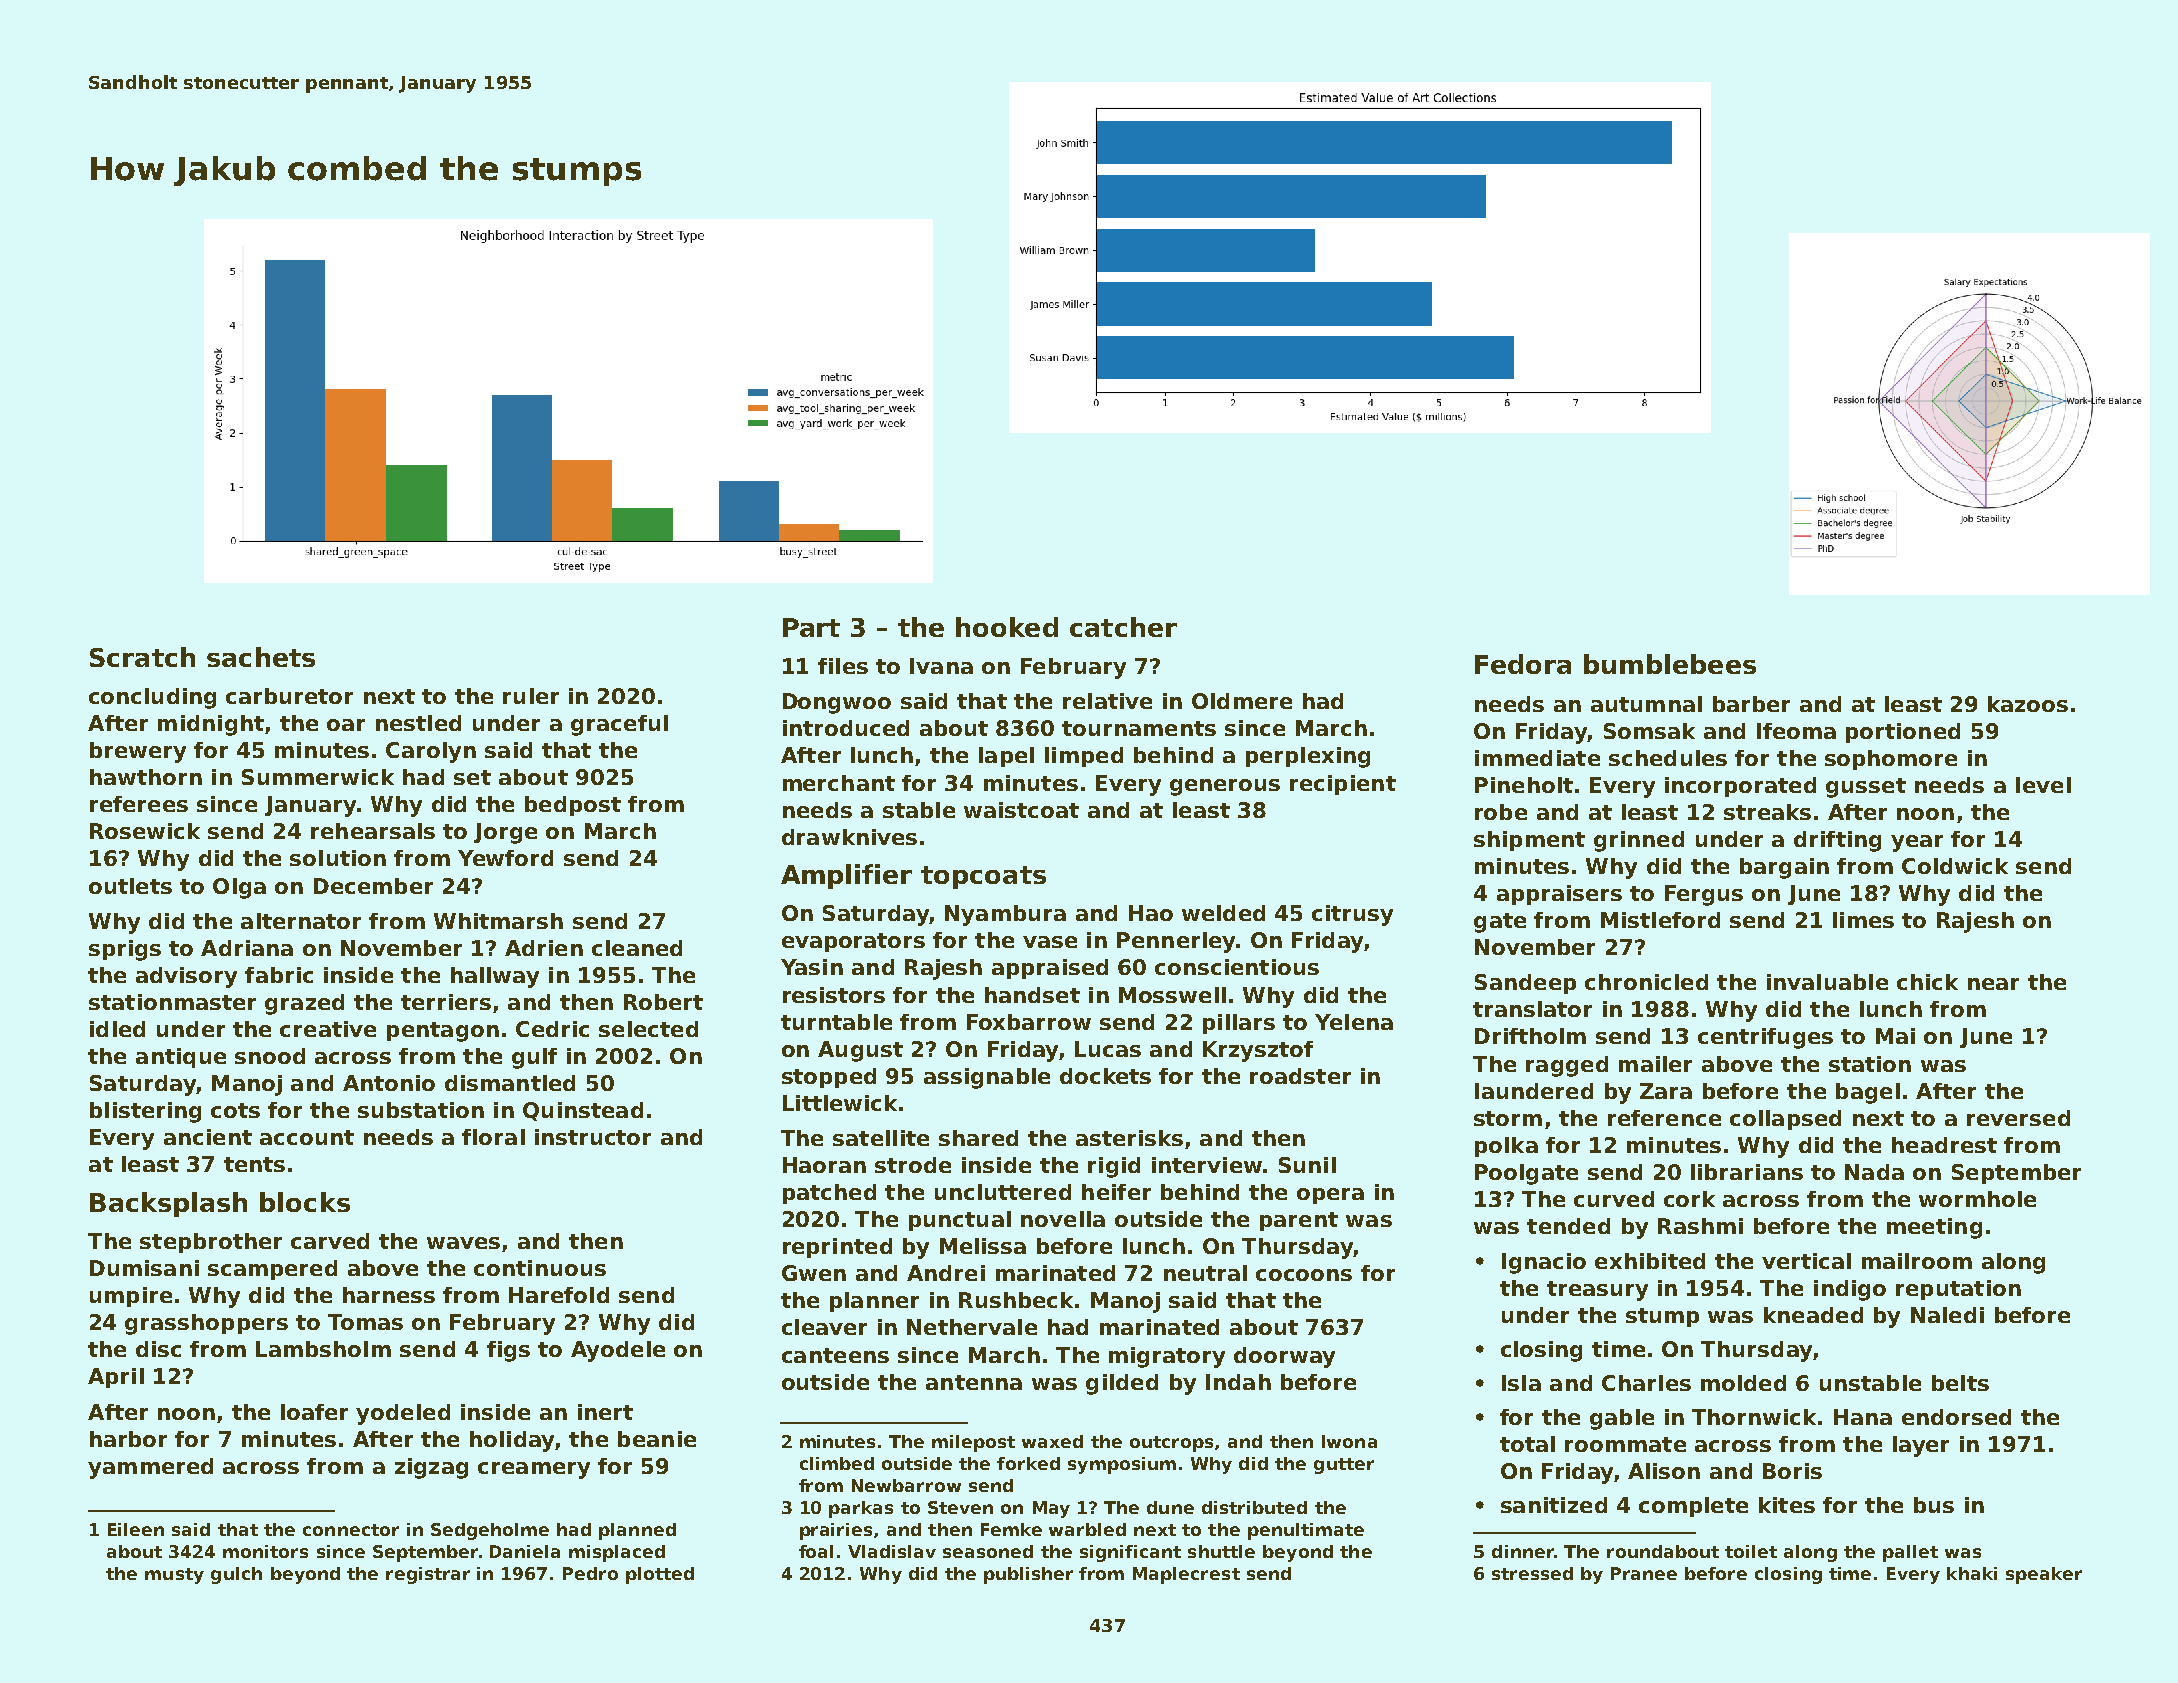 The width and height of the screenshot is (2178, 1683). I want to click on publisher, so click(1028, 1575).
